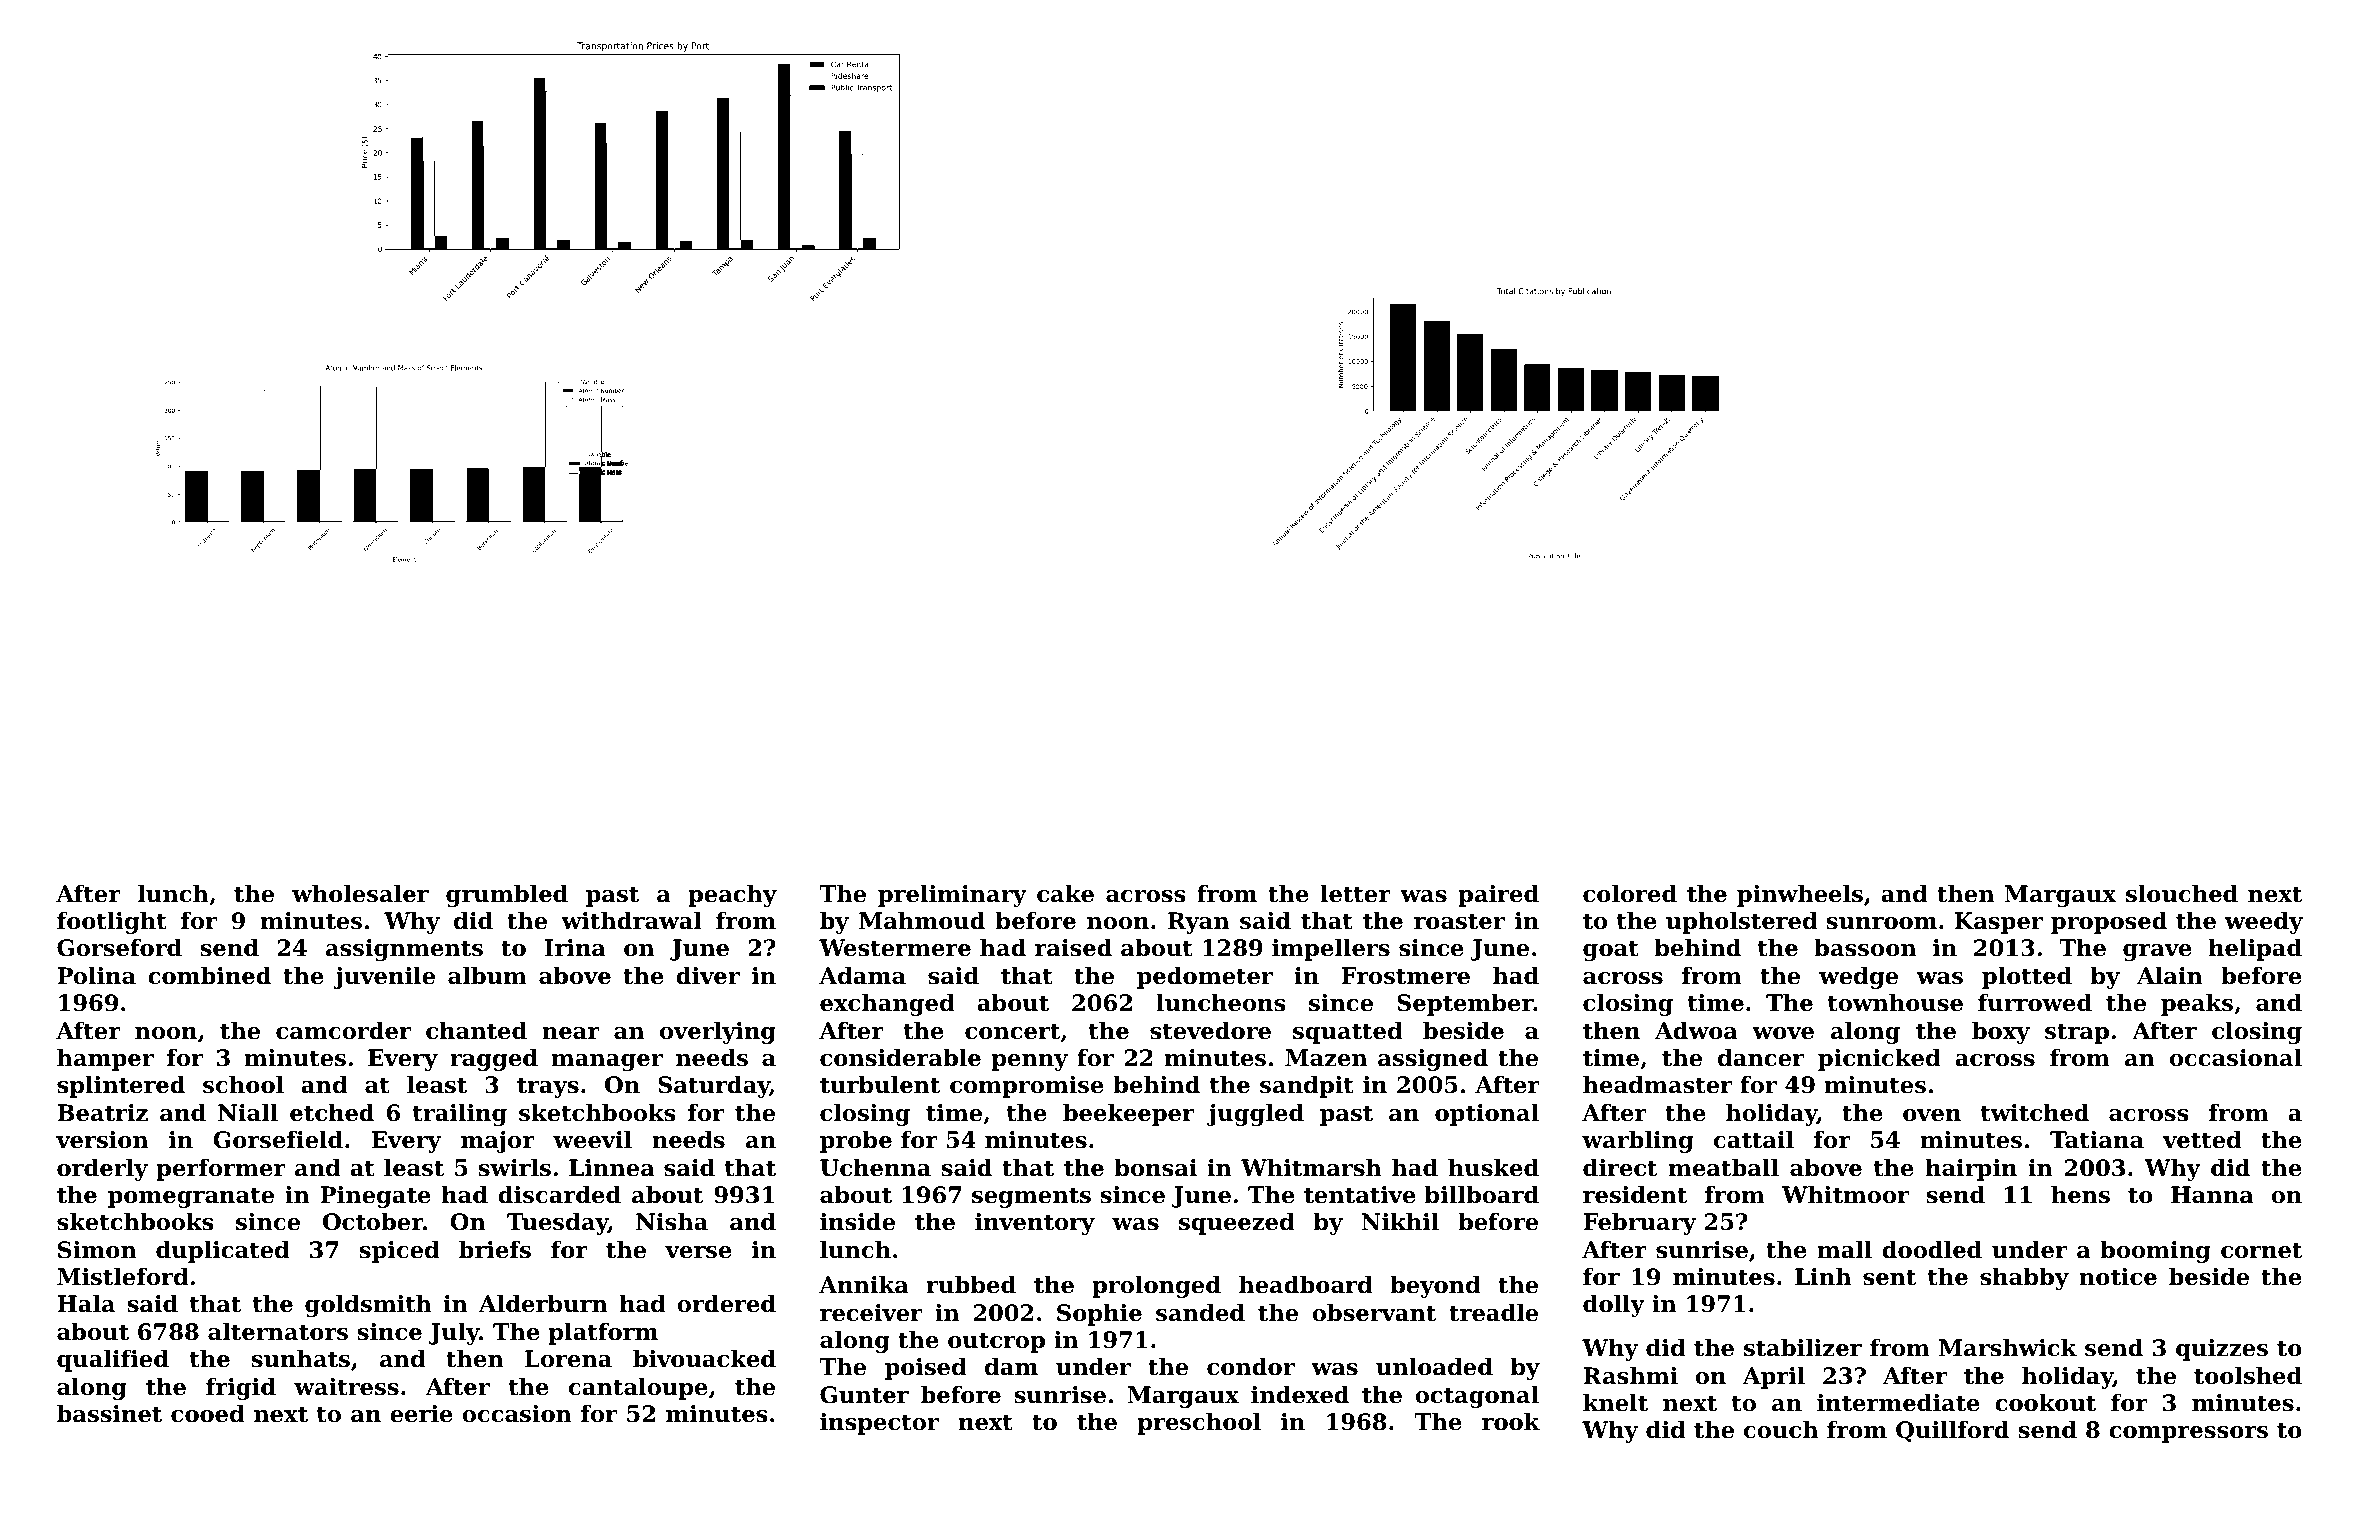  Describe the element at coordinates (952, 896) in the screenshot. I see `preliminary` at that location.
